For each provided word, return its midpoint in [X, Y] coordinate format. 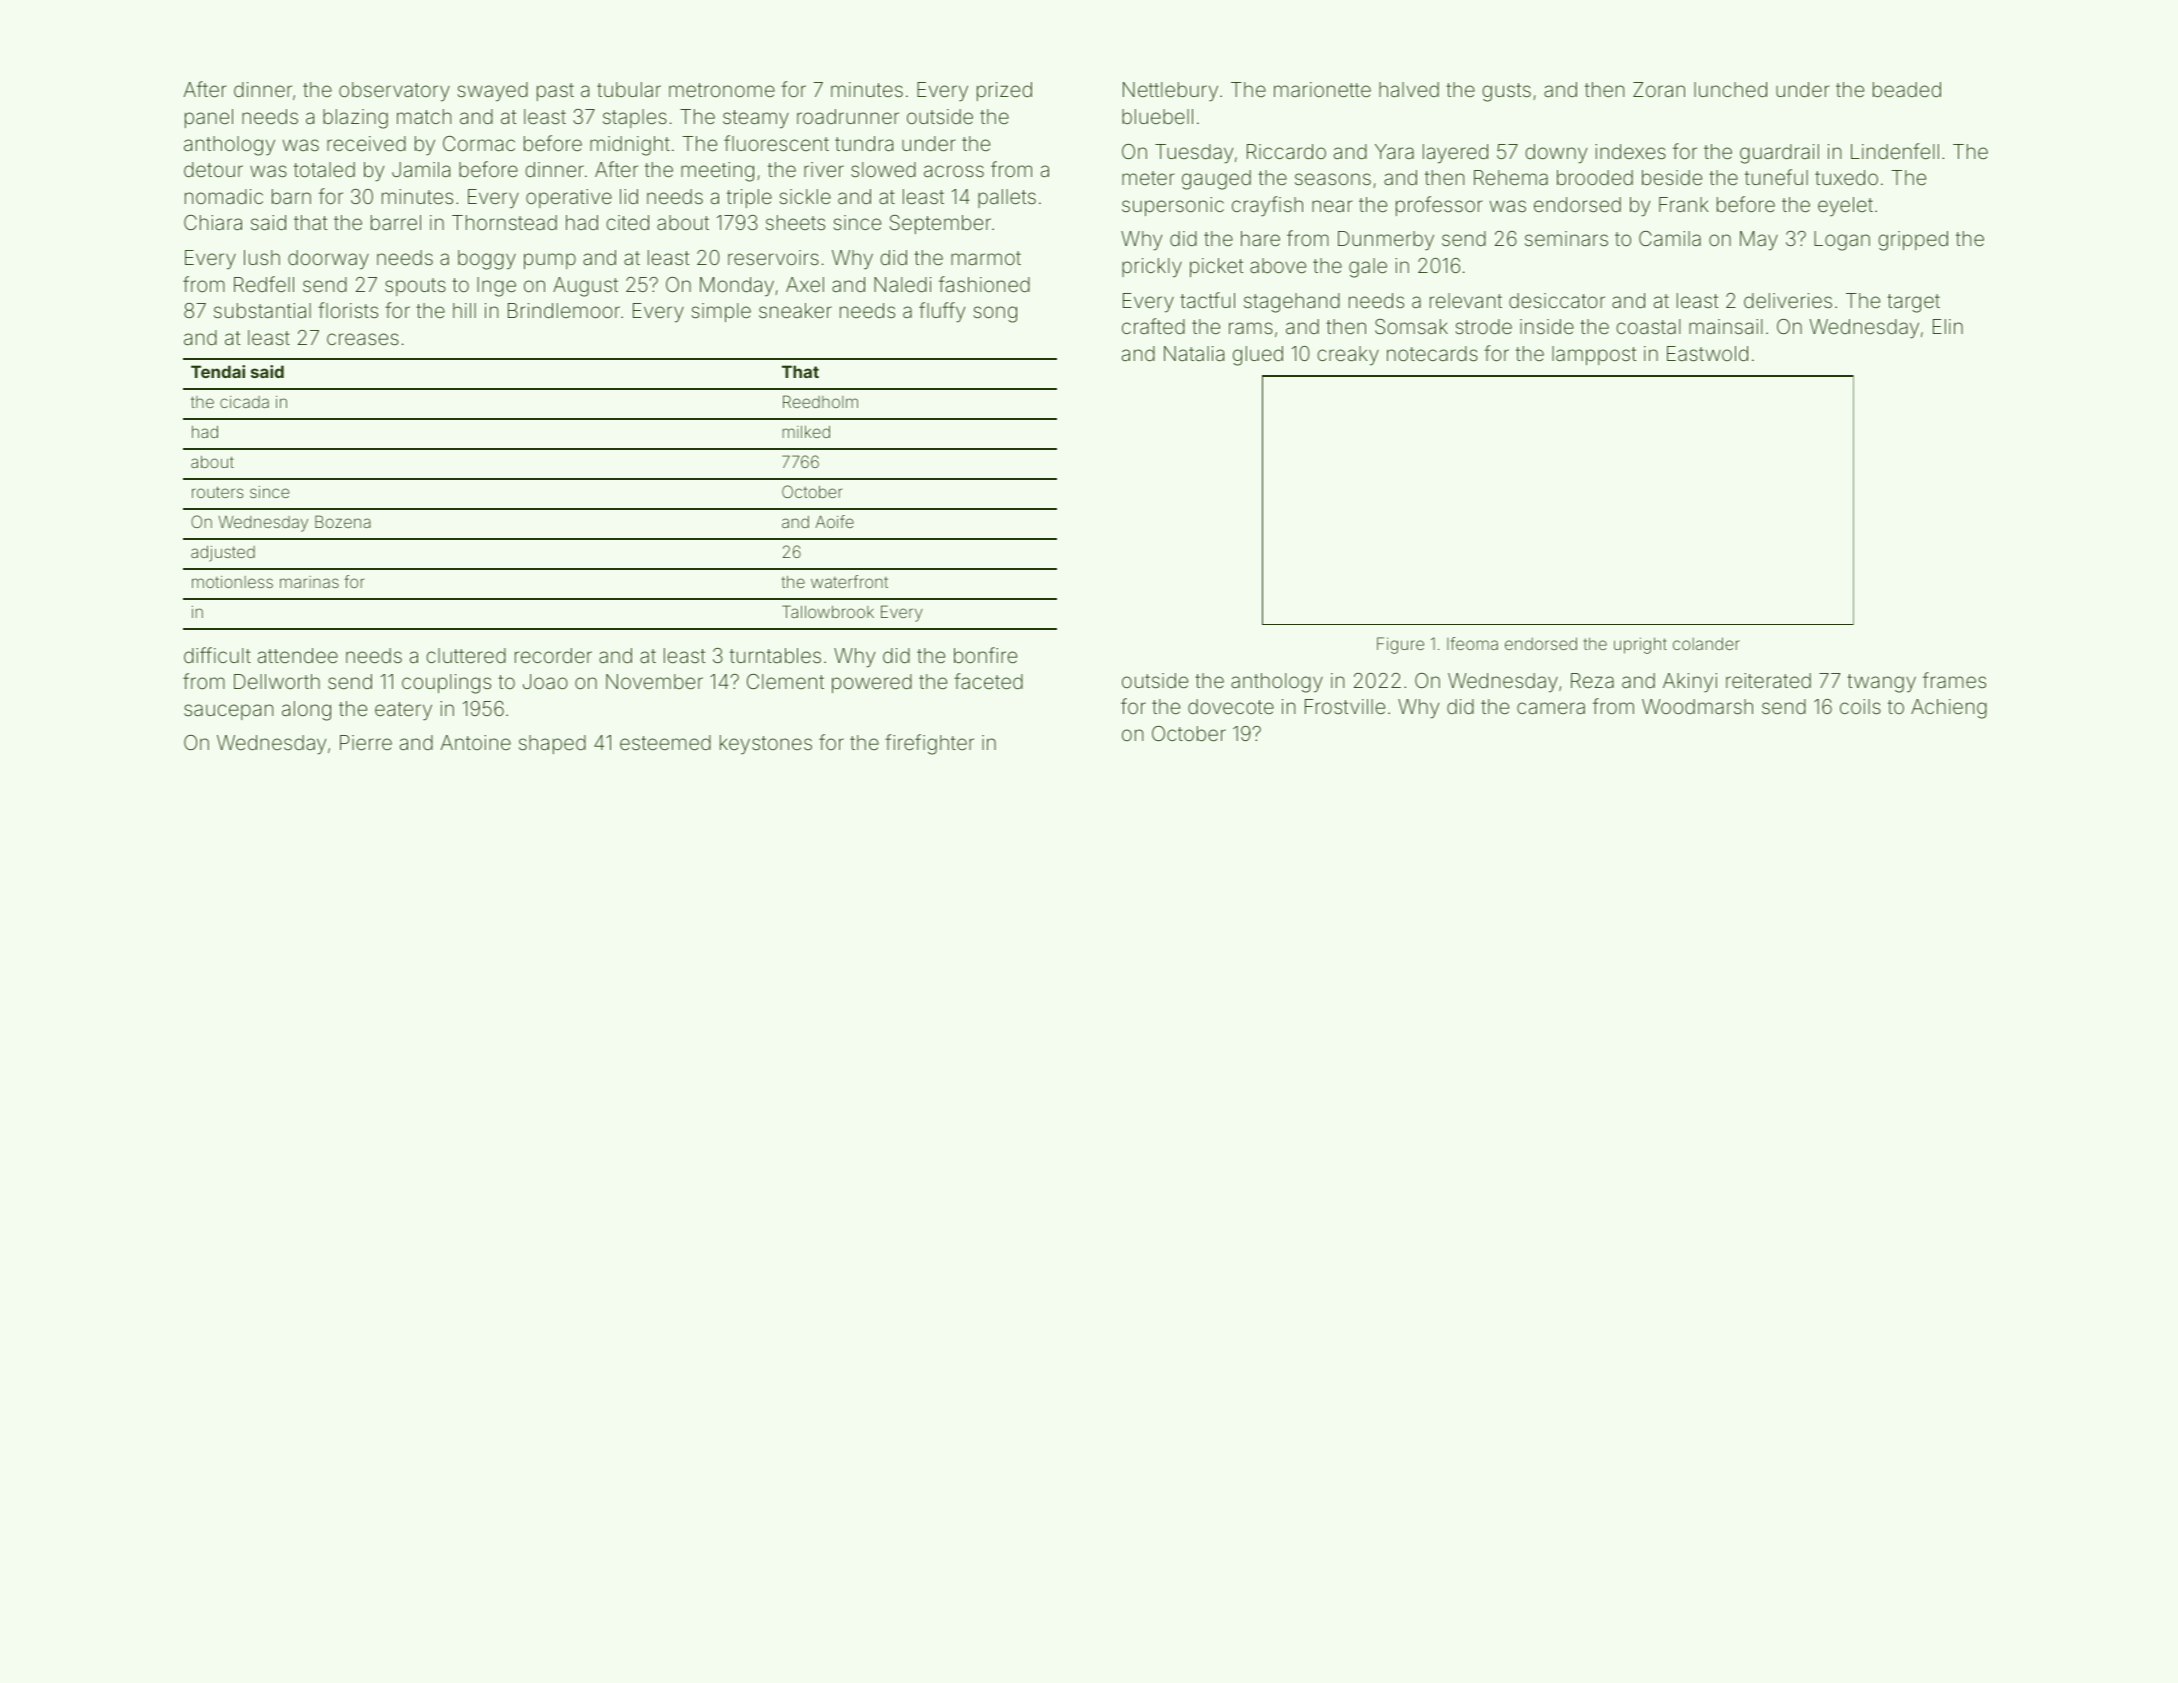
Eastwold [1707, 353]
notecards [1432, 353]
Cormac [479, 143]
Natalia [1194, 353]
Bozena [343, 521]
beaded [1907, 89]
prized [1004, 91]
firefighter [929, 744]
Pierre [366, 742]
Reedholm [820, 401]
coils [1860, 706]
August [585, 287]
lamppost [1594, 355]
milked [806, 432]
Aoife [834, 521]
